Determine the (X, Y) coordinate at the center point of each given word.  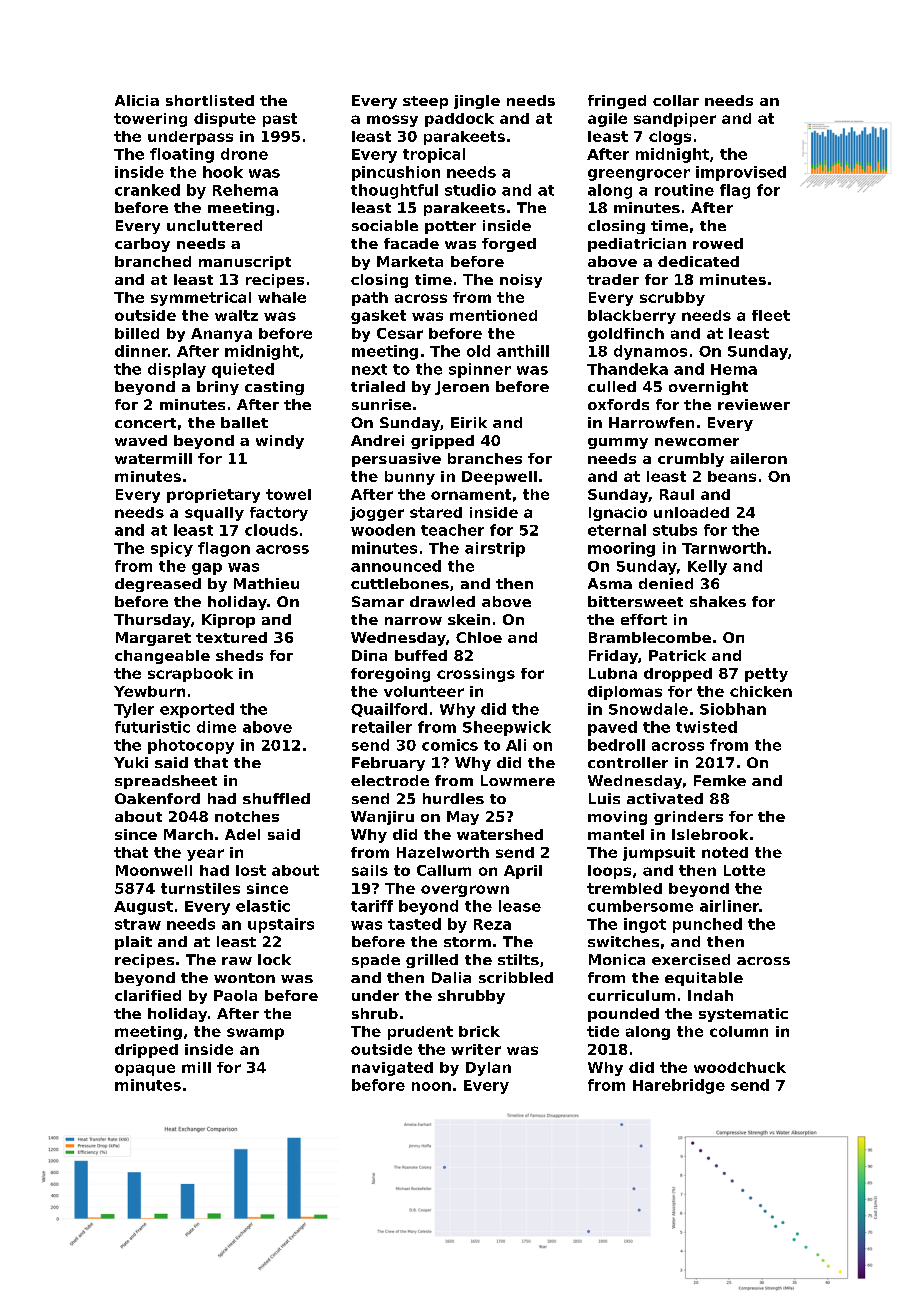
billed (137, 333)
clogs (670, 138)
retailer (382, 727)
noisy (521, 281)
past (280, 120)
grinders (688, 818)
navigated (392, 1069)
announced (396, 566)
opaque (145, 1070)
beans (732, 476)
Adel (242, 834)
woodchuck (740, 1067)
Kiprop (228, 621)
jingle (477, 102)
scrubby (672, 299)
